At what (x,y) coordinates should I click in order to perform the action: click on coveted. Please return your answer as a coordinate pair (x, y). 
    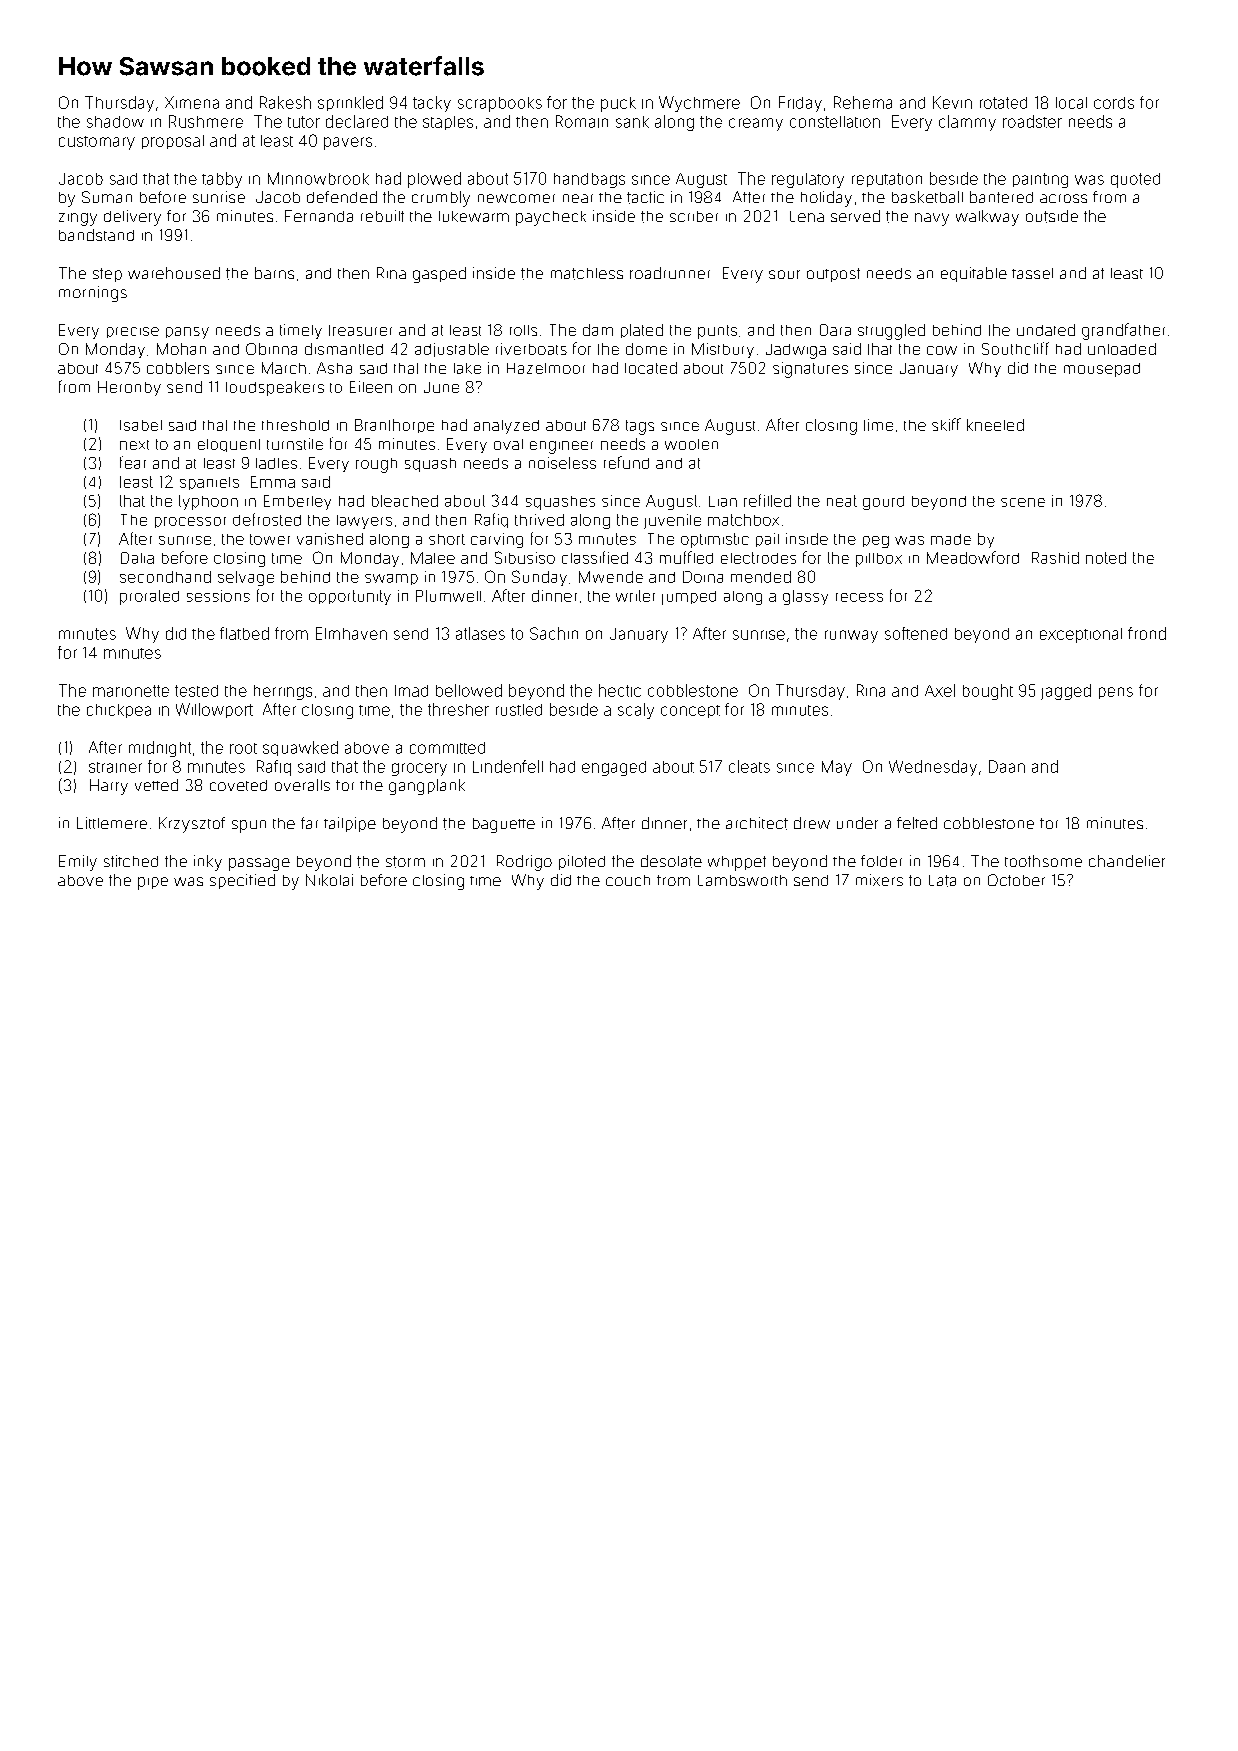
    Looking at the image, I should click on (238, 785).
